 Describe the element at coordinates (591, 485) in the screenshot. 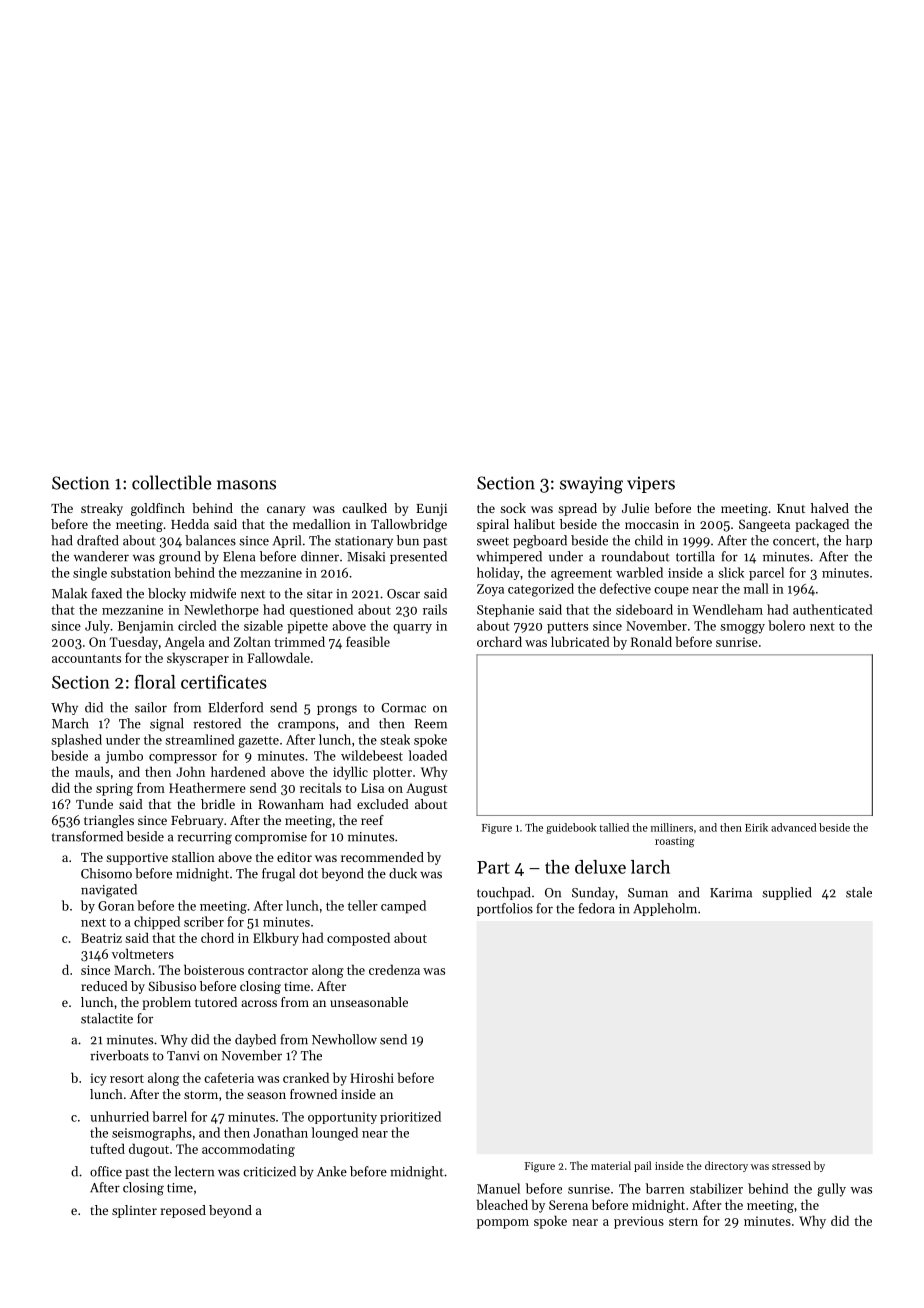

I see `swaying` at that location.
